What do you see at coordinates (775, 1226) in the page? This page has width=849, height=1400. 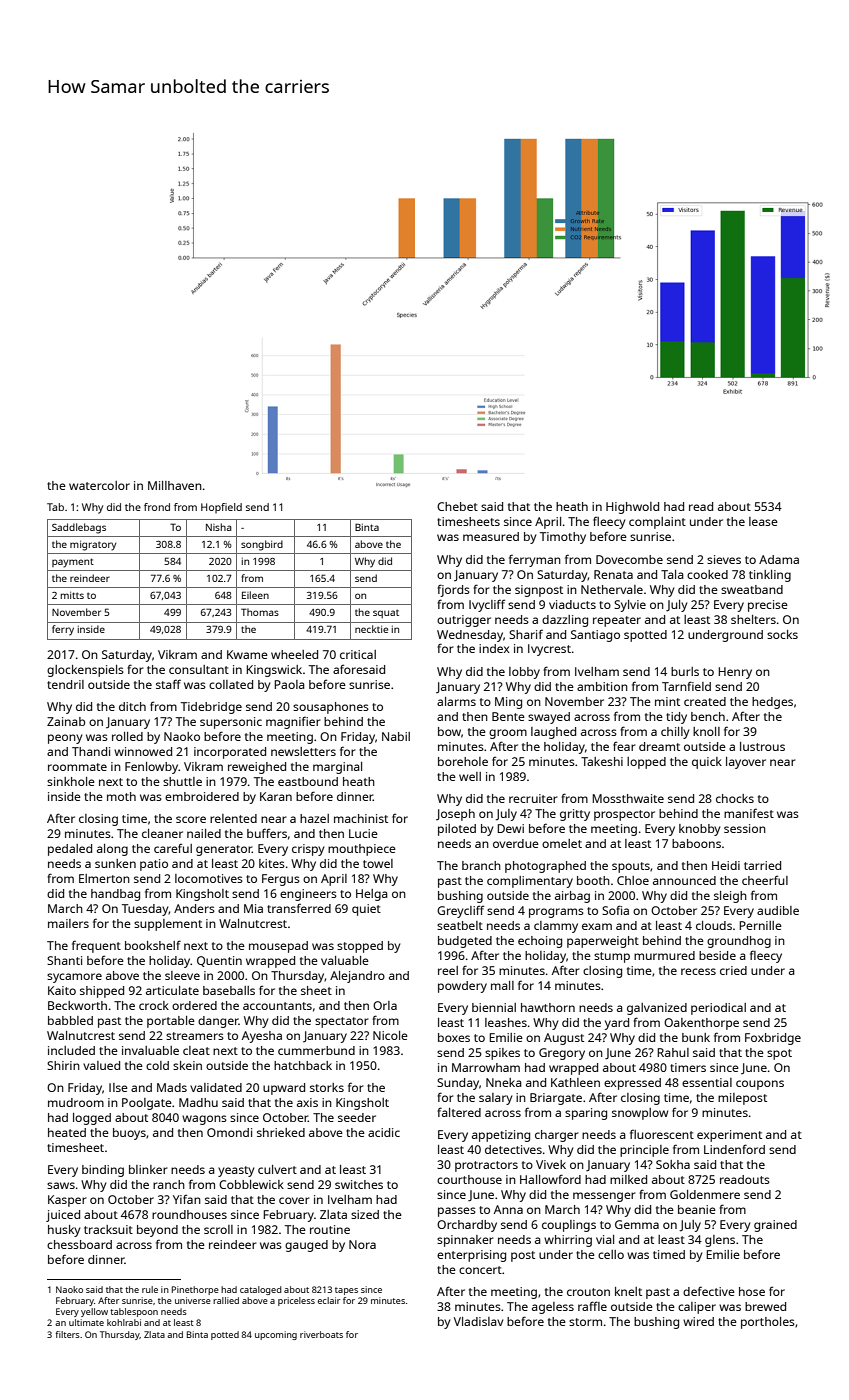 I see `grained` at bounding box center [775, 1226].
